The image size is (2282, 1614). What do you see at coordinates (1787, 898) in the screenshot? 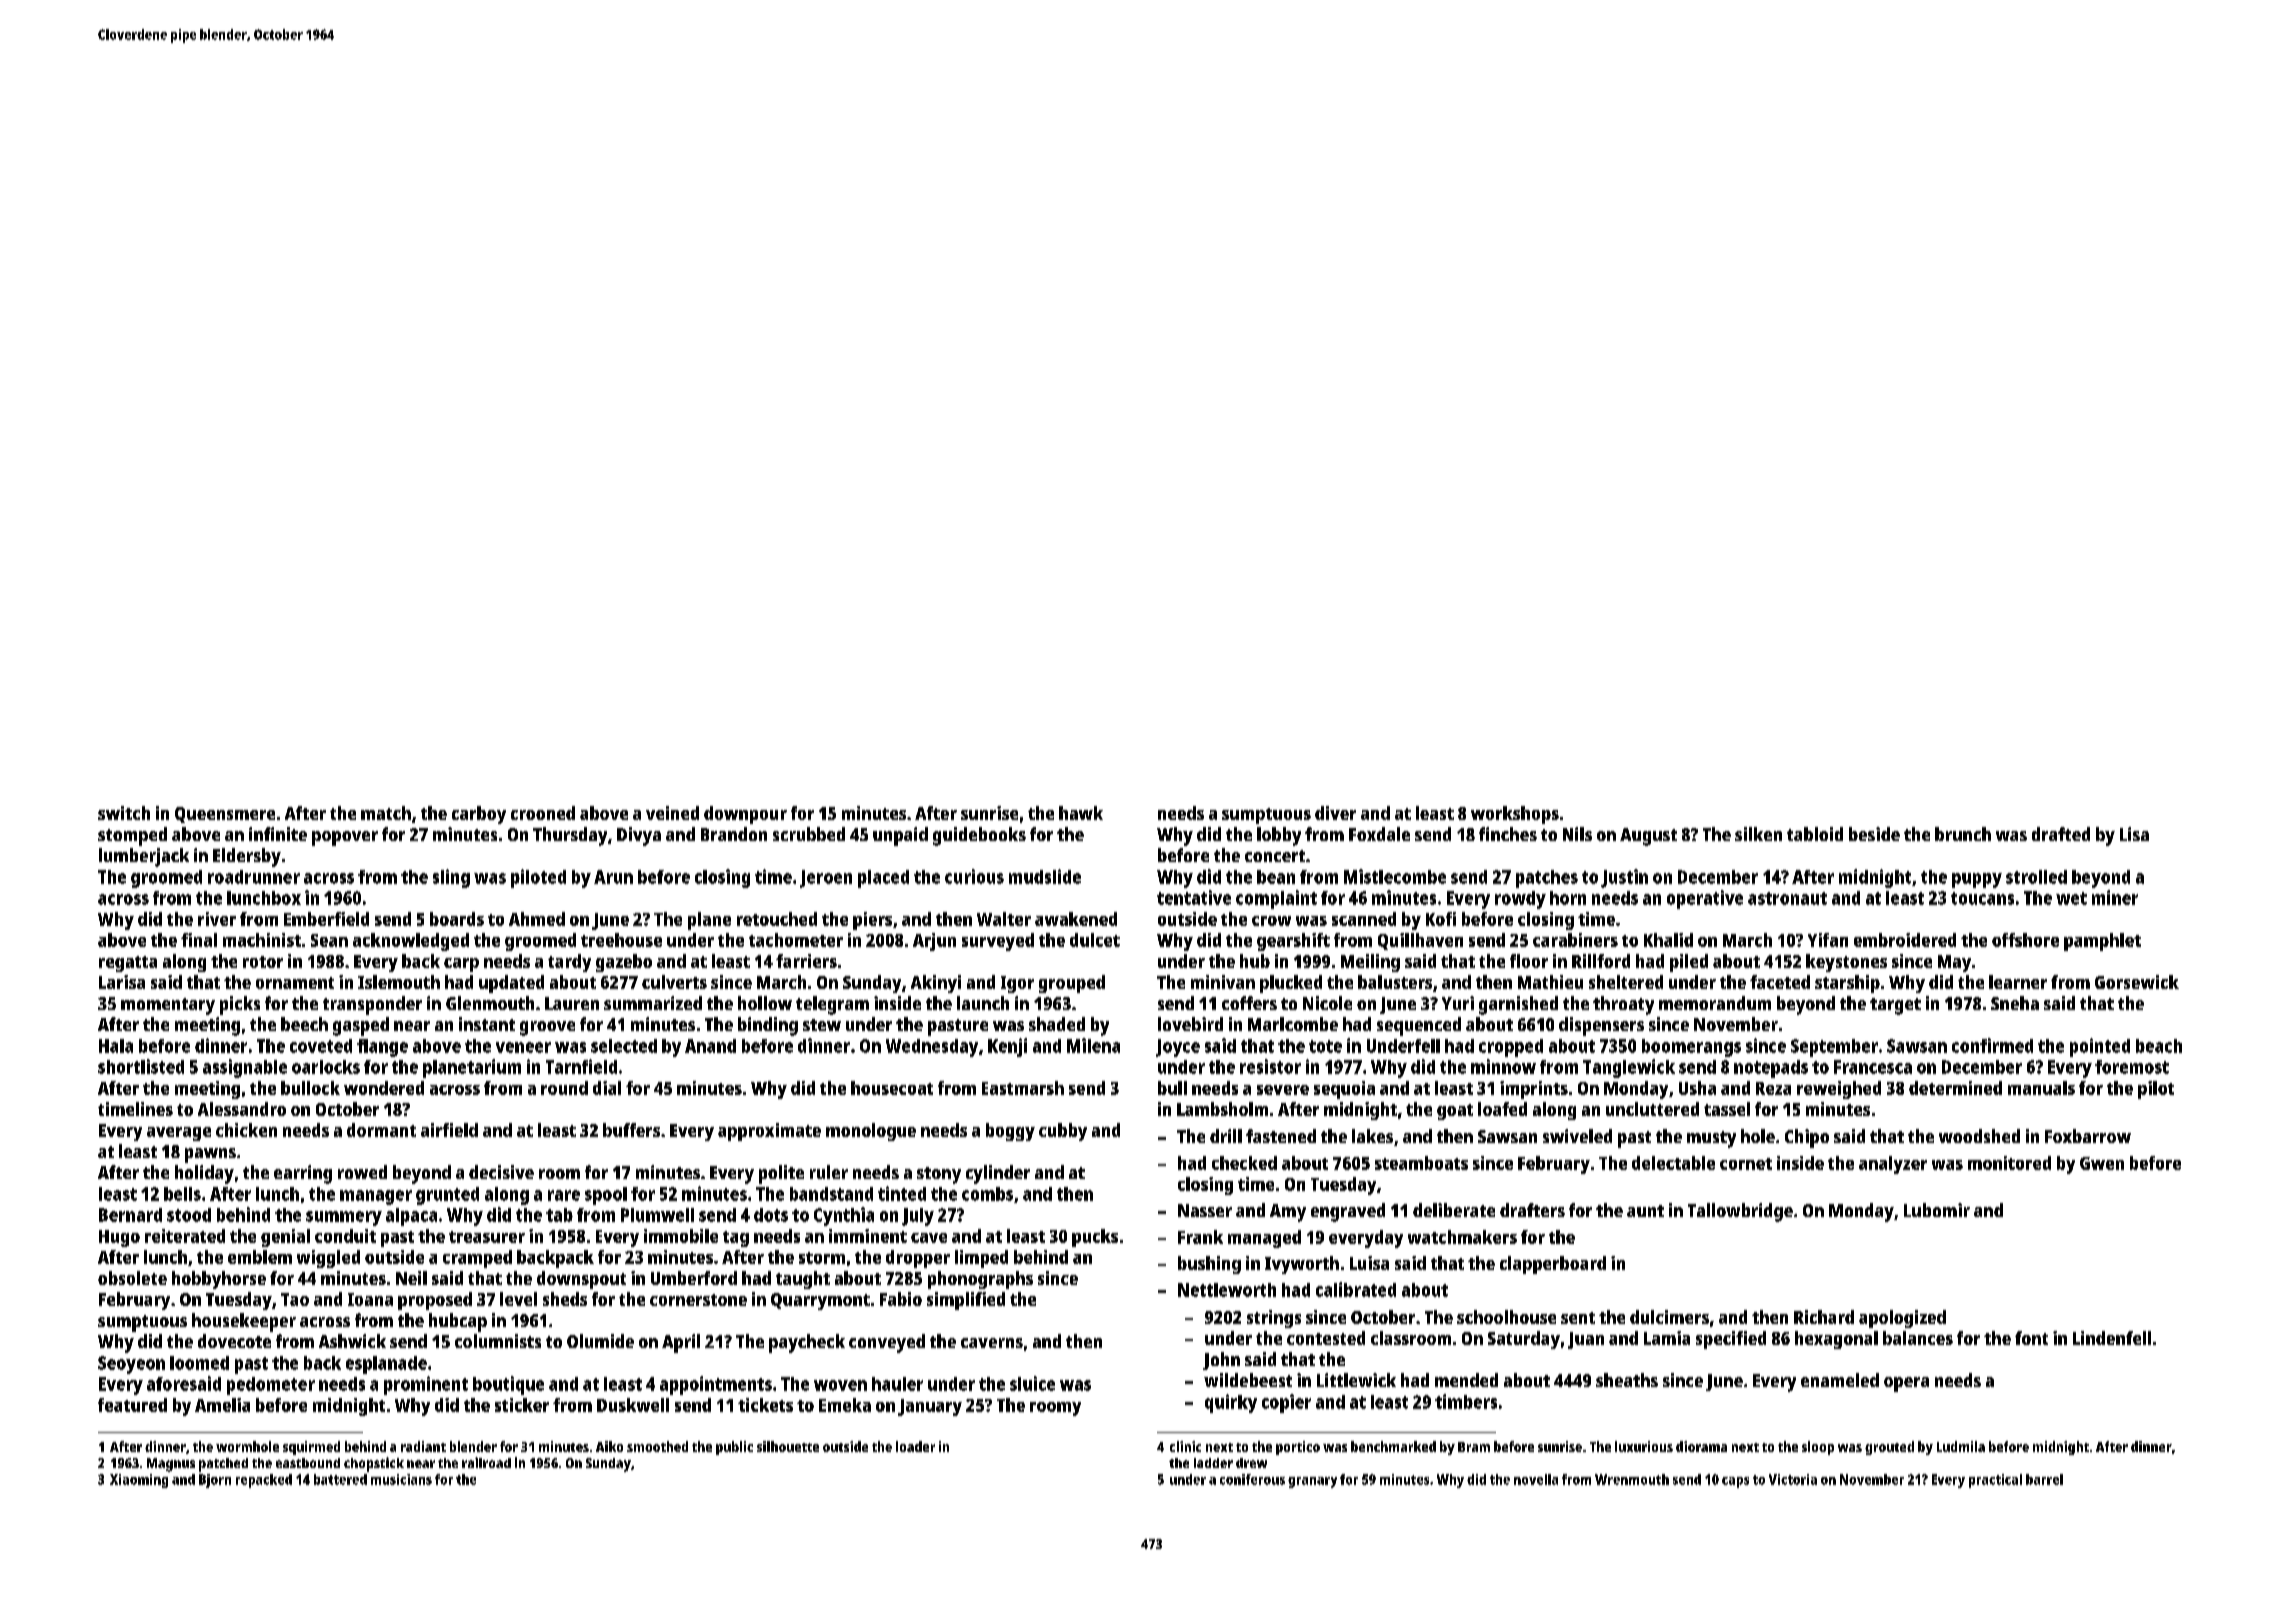
I see `astronaut` at bounding box center [1787, 898].
